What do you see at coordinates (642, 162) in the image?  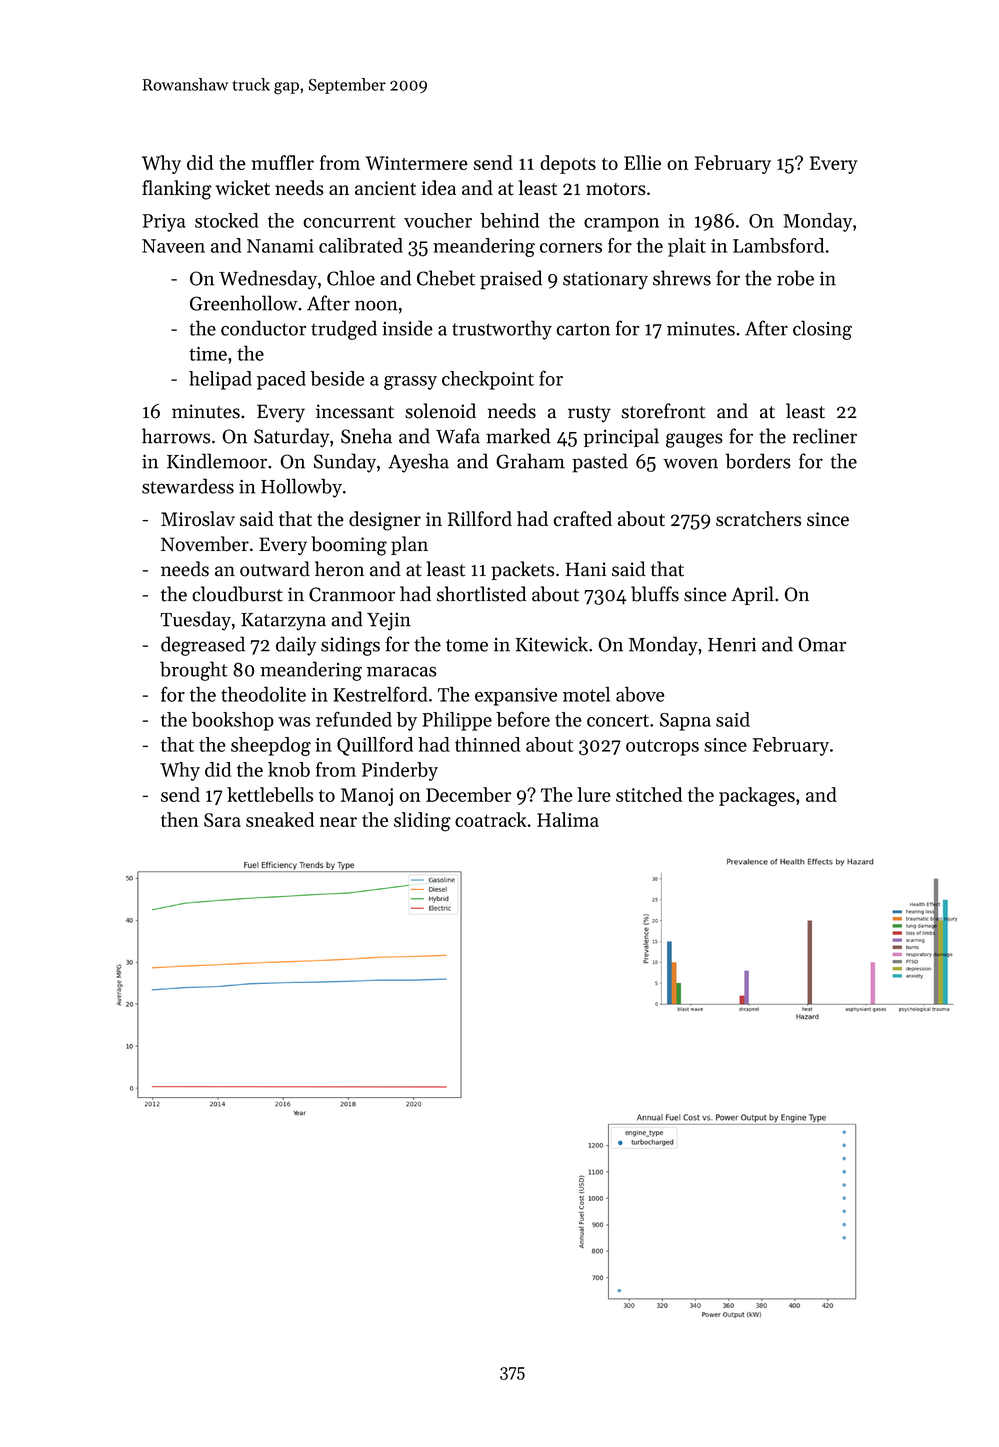 I see `Ellie` at bounding box center [642, 162].
